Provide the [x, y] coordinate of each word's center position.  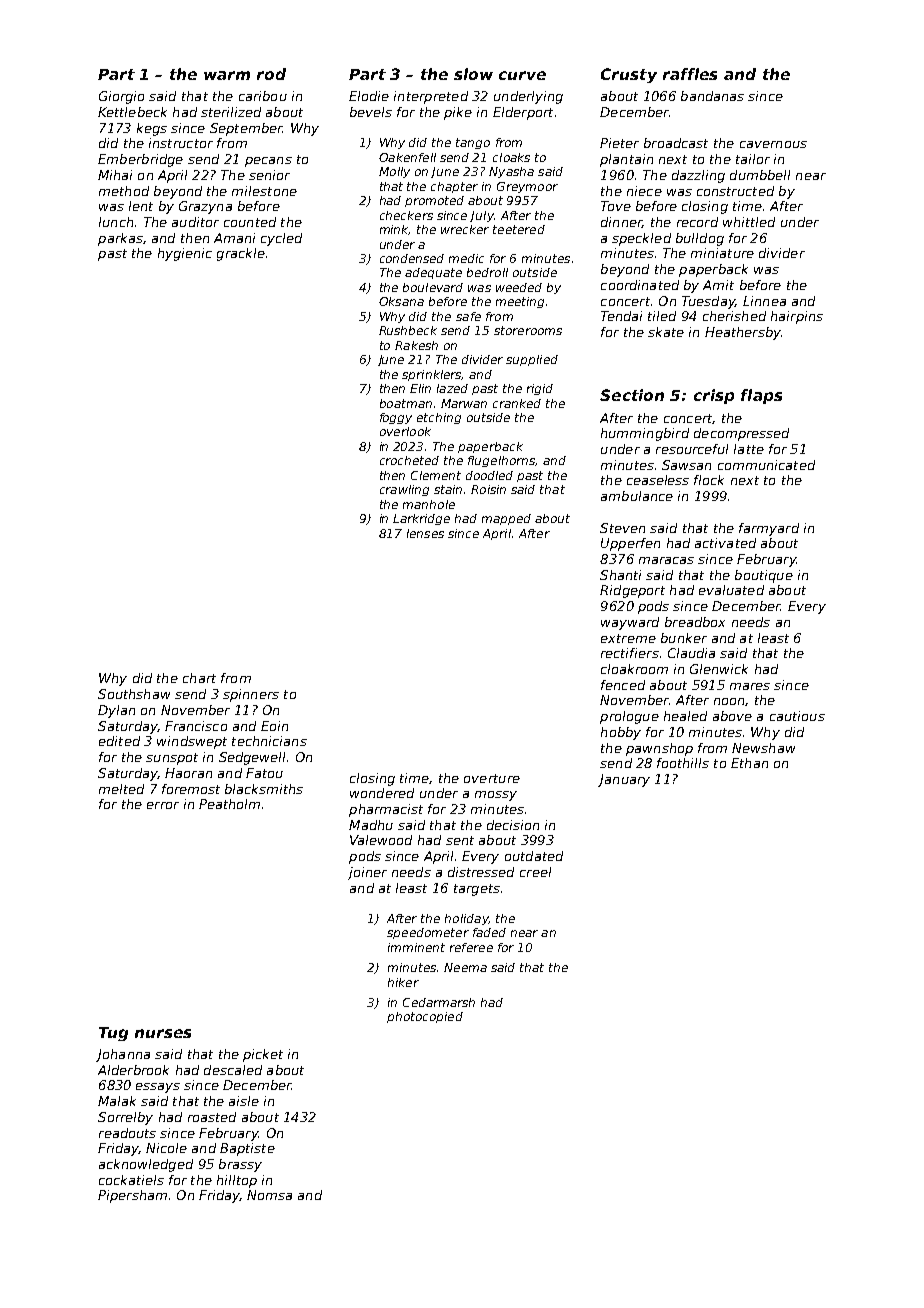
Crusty [629, 75]
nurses [163, 1033]
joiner [367, 873]
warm [227, 75]
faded [489, 932]
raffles [690, 74]
